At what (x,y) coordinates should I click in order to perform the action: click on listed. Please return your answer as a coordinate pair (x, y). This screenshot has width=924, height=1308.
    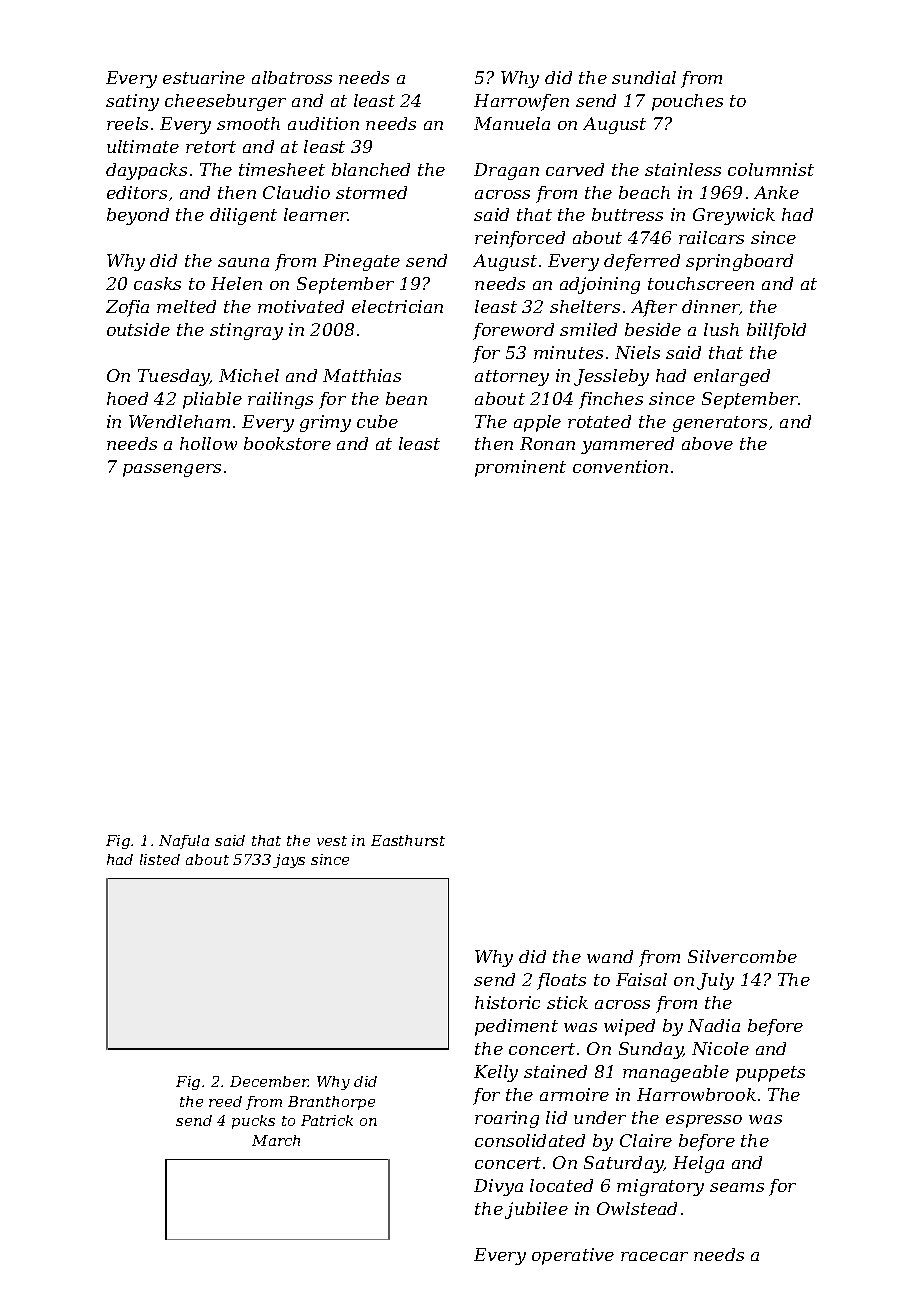
    Looking at the image, I should click on (160, 859).
